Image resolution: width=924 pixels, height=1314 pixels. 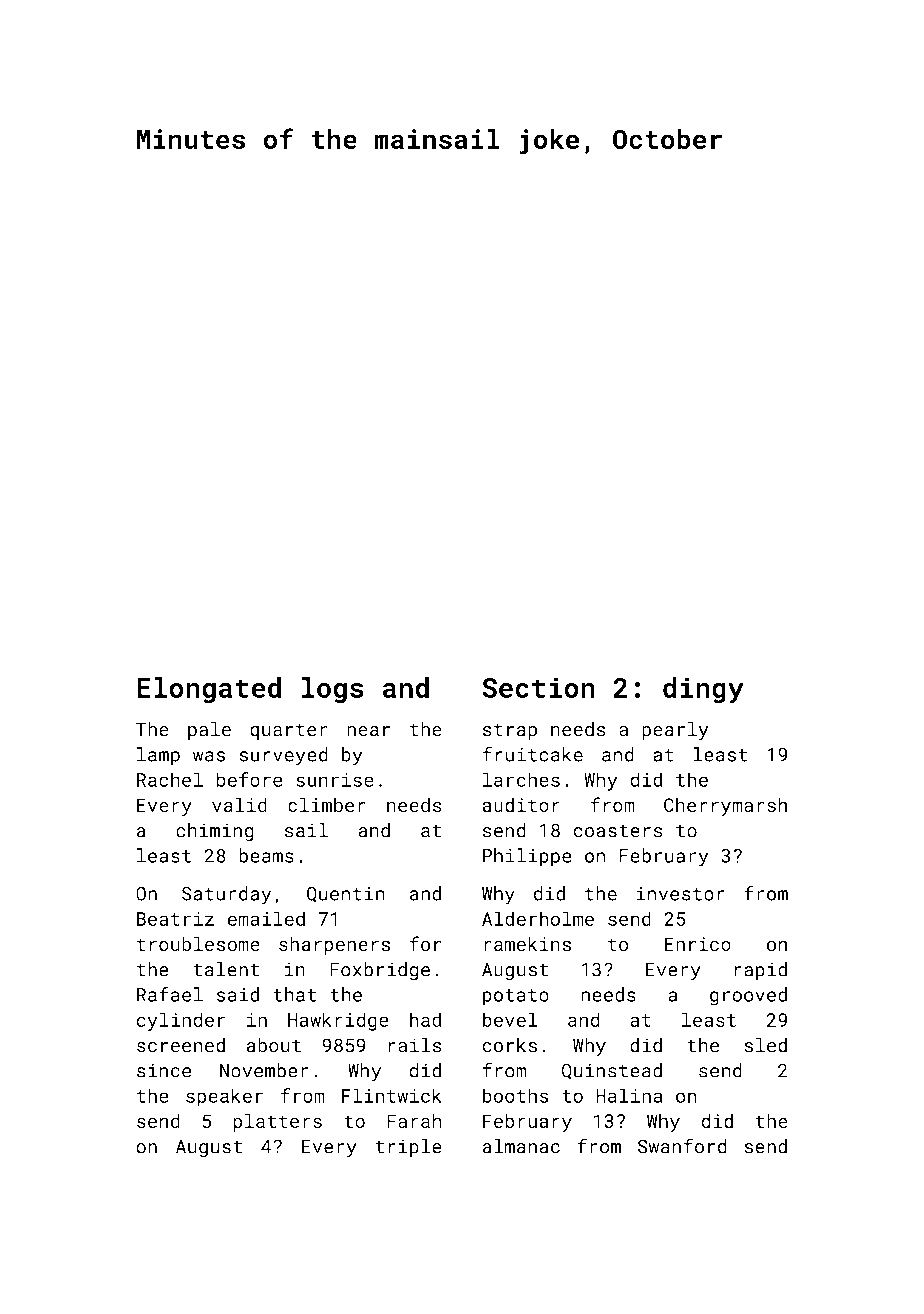 I want to click on speaker, so click(x=224, y=1097).
